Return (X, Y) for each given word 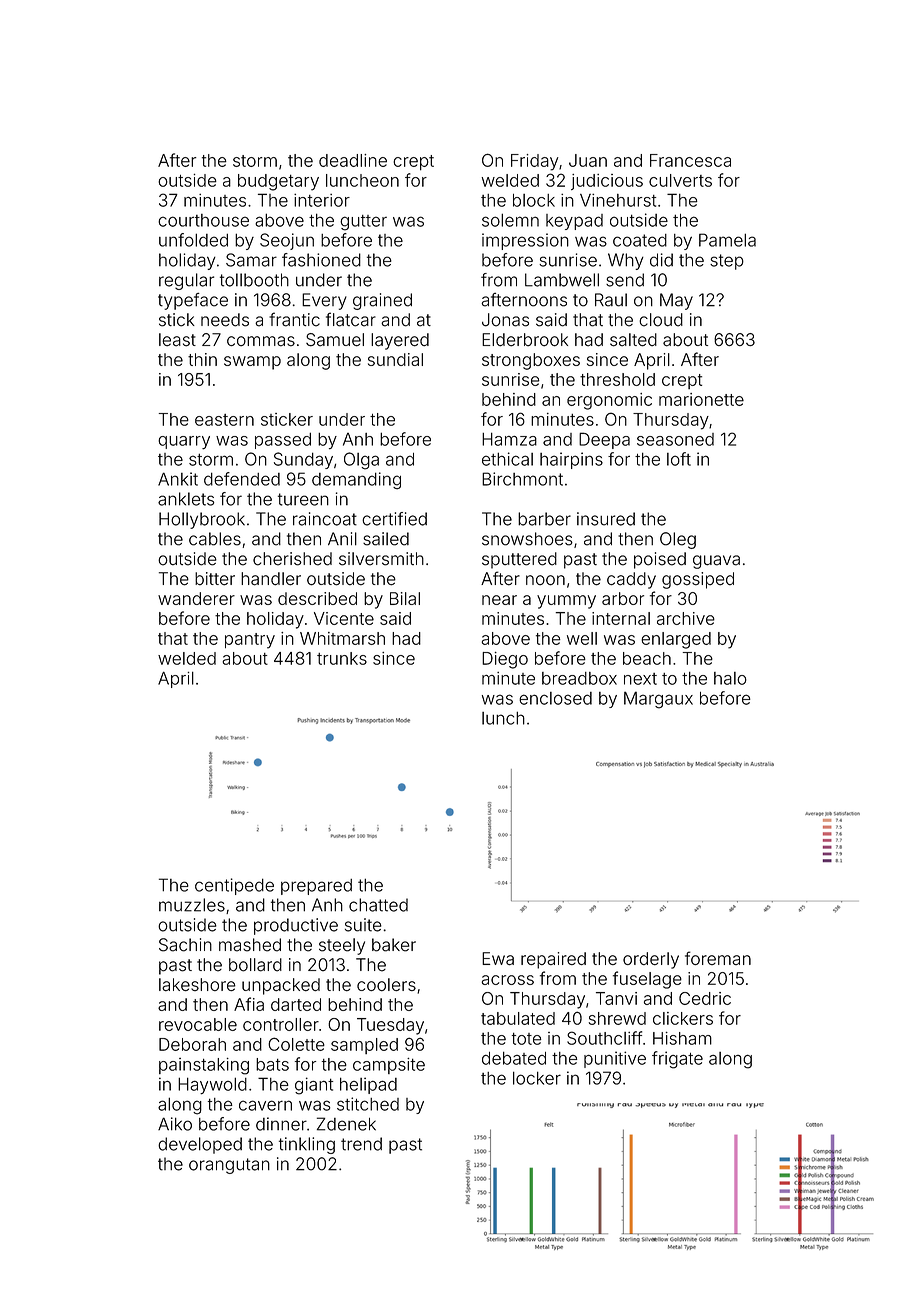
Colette (296, 1044)
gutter (363, 223)
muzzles (192, 905)
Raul (611, 300)
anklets (186, 499)
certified (394, 519)
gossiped (698, 580)
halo (730, 678)
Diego (505, 660)
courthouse (203, 220)
